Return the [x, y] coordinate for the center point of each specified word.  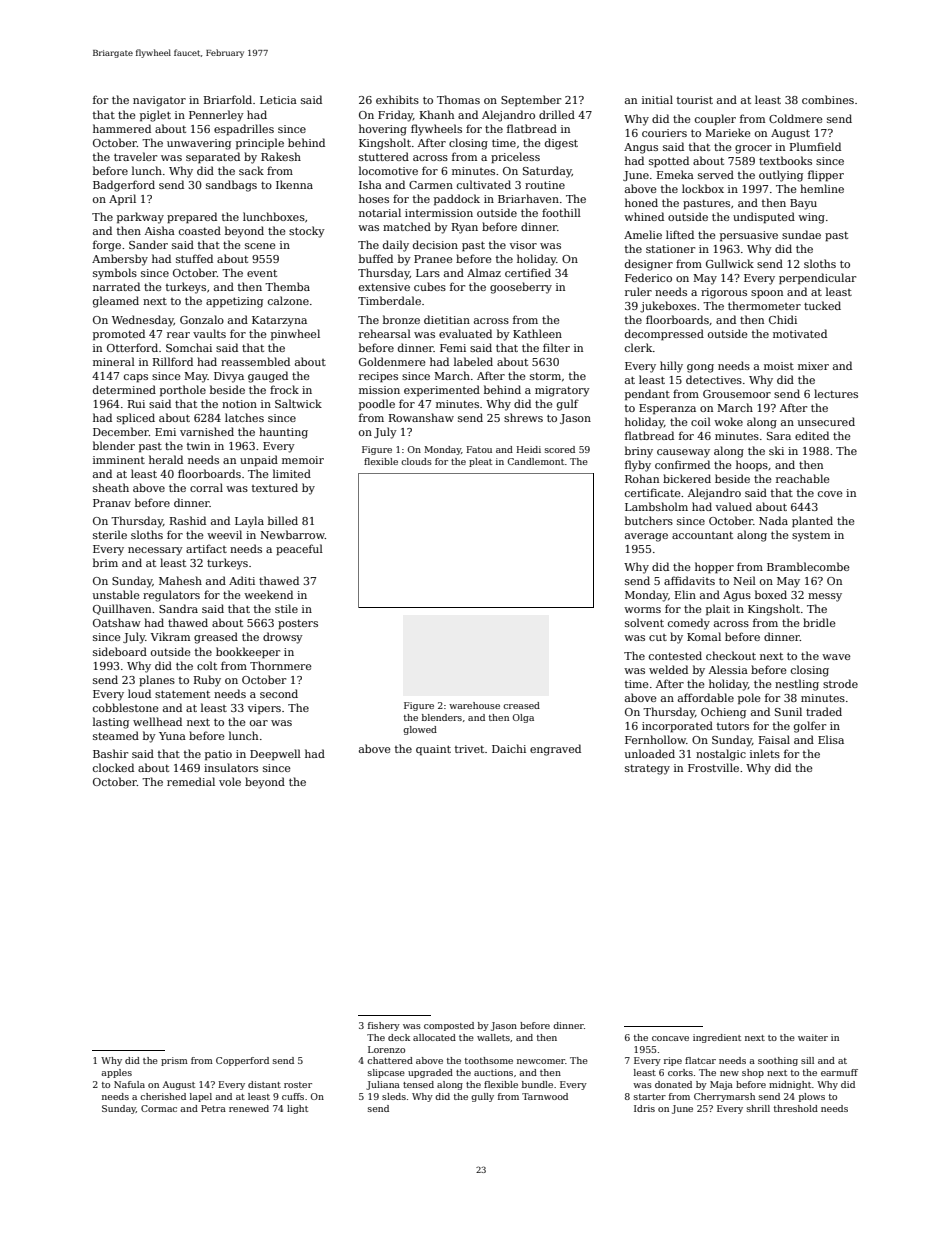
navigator [159, 101]
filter [556, 347]
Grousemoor [737, 394]
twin [198, 446]
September [531, 100]
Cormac [159, 1108]
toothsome [489, 1060]
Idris [644, 1108]
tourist [695, 100]
